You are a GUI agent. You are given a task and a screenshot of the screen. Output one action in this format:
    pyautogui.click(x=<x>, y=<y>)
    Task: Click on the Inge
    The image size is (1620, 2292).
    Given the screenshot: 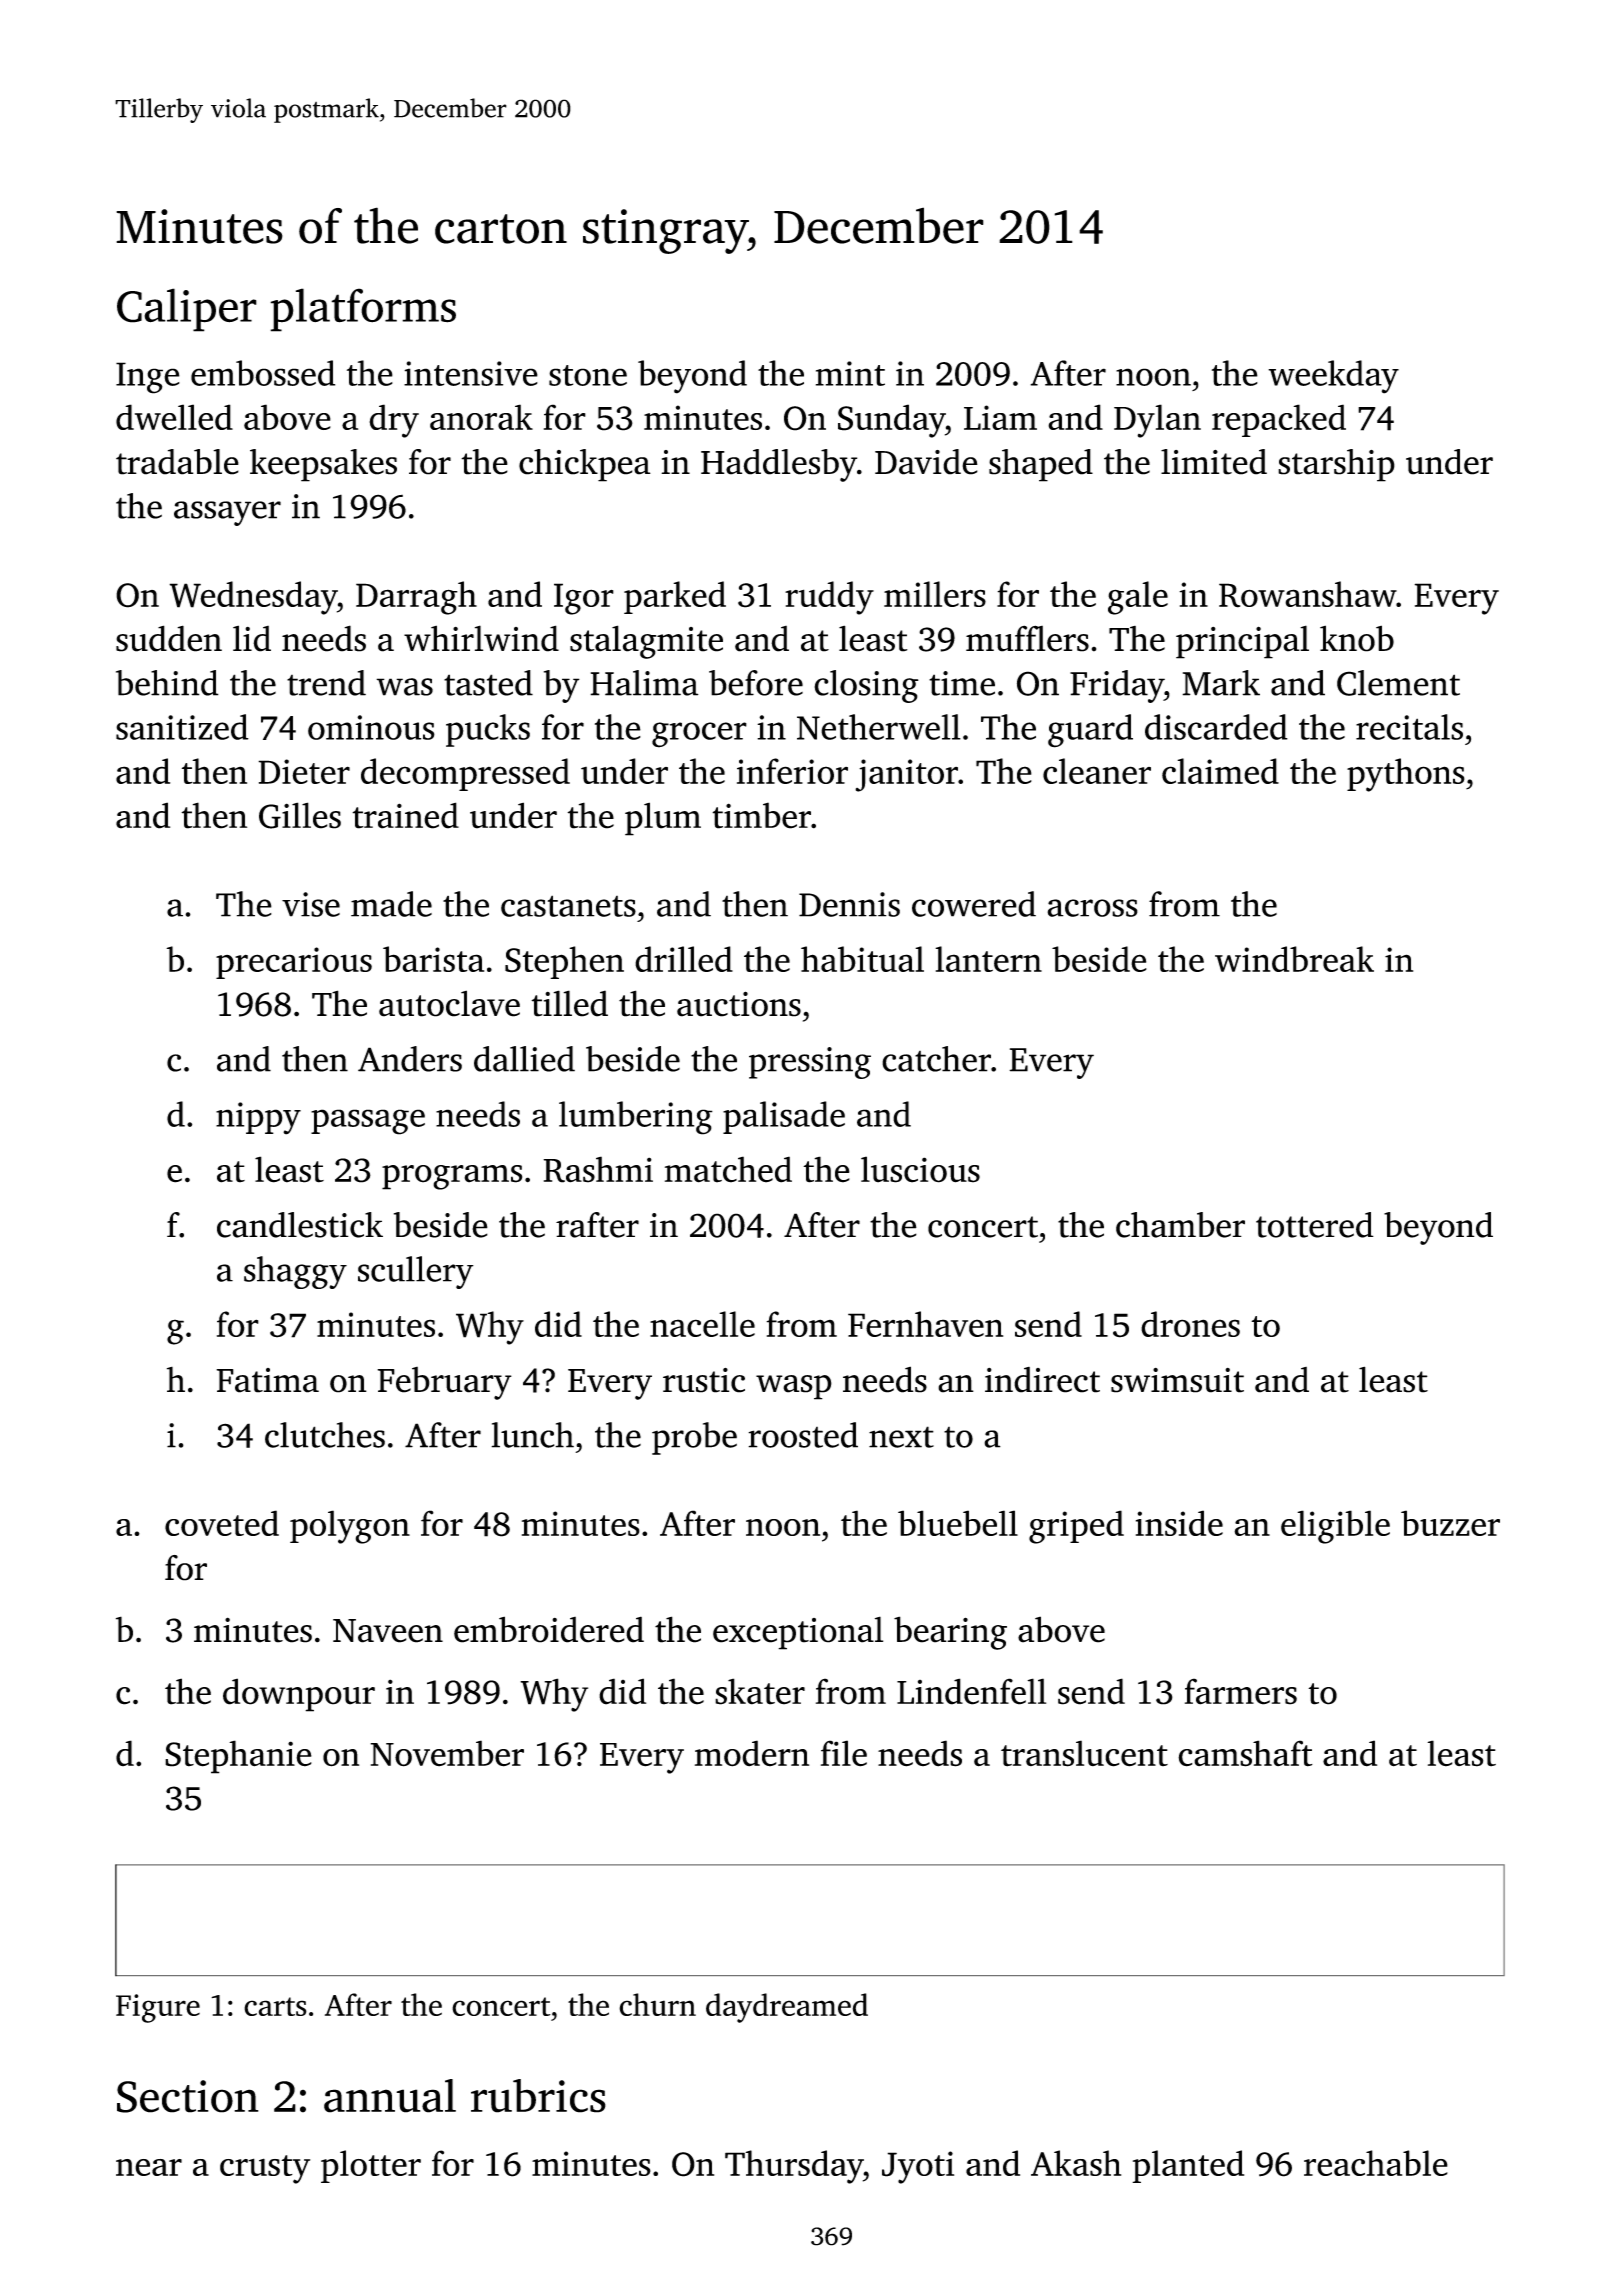 What is the action you would take?
    pyautogui.click(x=148, y=378)
